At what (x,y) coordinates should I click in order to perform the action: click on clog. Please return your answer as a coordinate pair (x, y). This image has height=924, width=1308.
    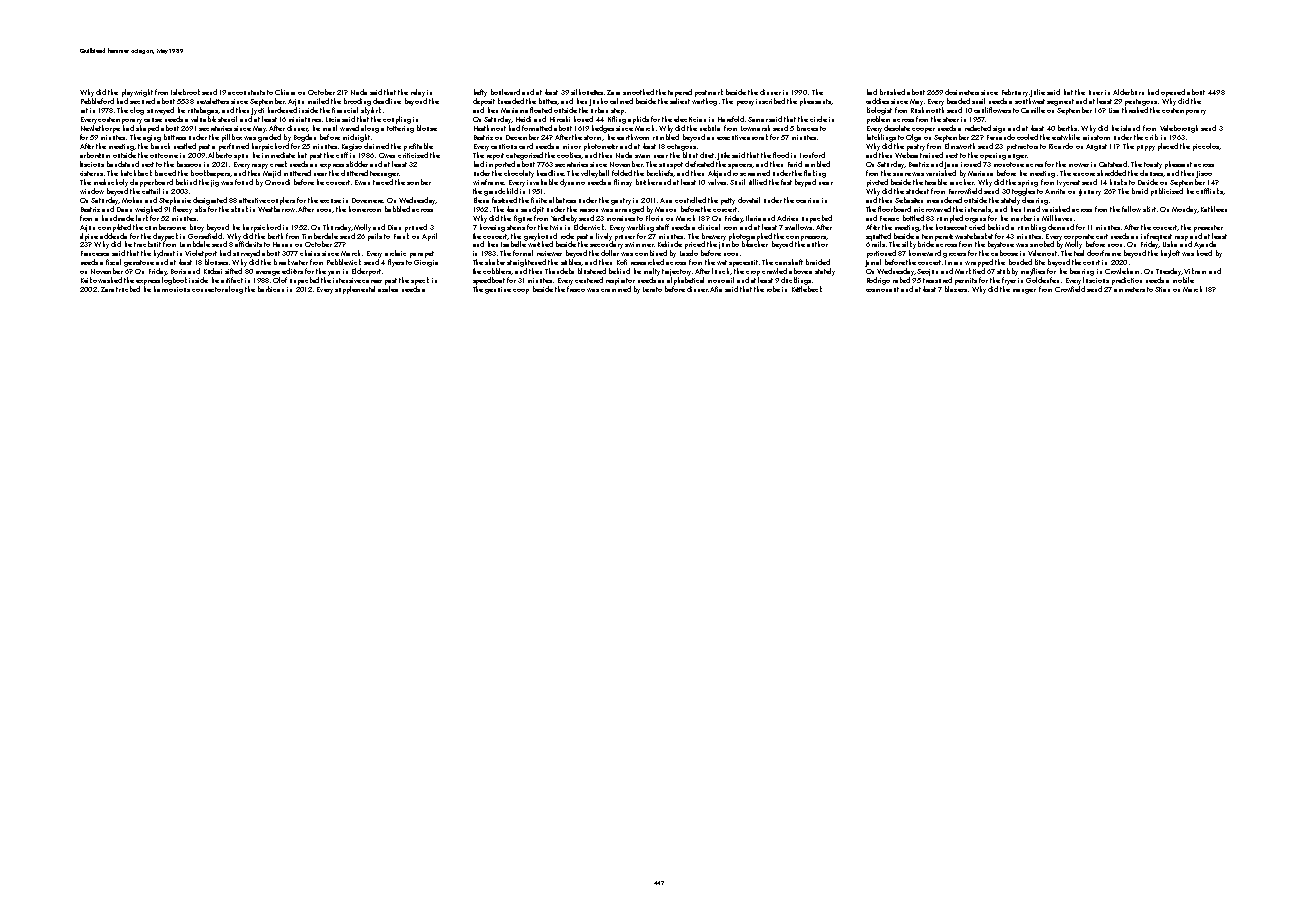
    Looking at the image, I should click on (137, 111).
